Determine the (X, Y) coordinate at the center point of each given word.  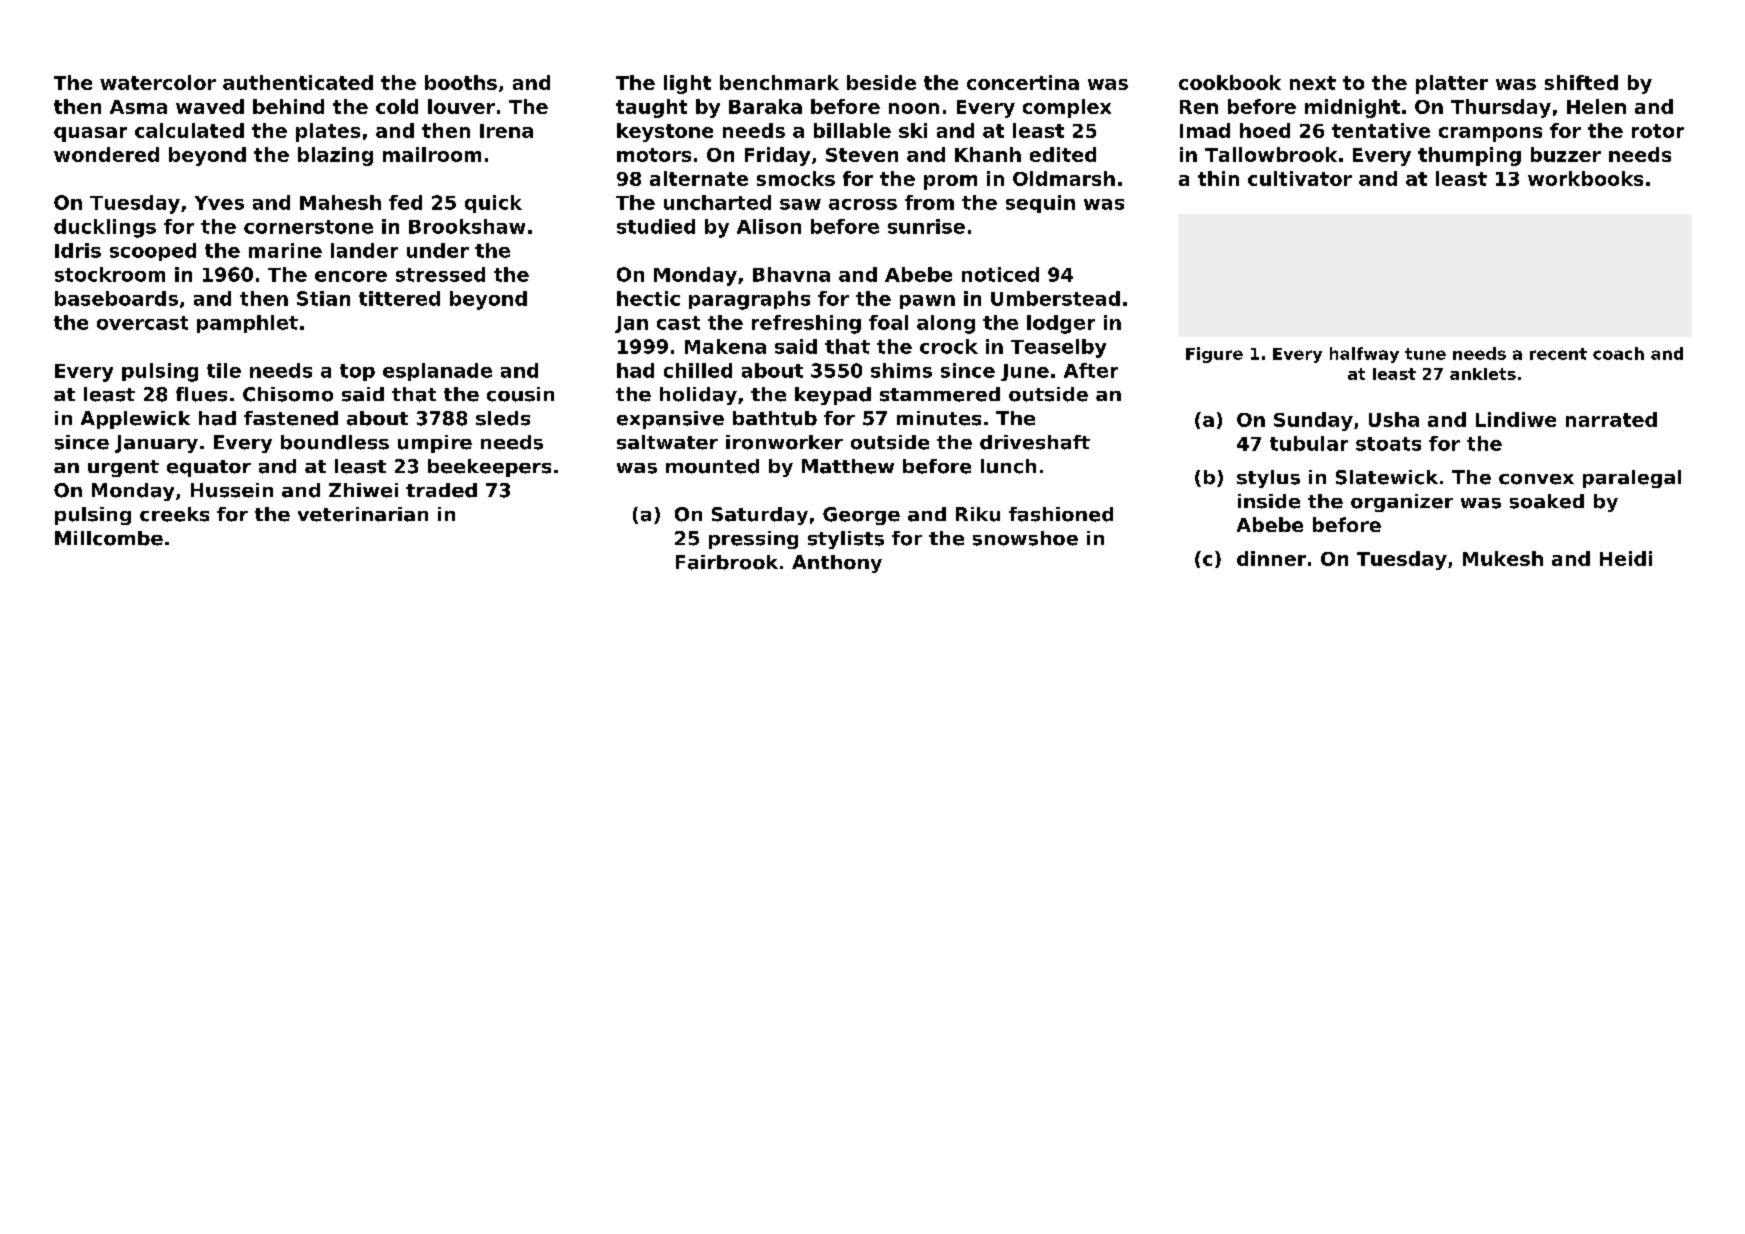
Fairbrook (727, 562)
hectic (648, 298)
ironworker (784, 442)
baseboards (116, 298)
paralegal (1632, 479)
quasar (90, 134)
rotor (1658, 131)
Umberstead (1055, 298)
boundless (335, 442)
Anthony (837, 564)
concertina (1023, 82)
